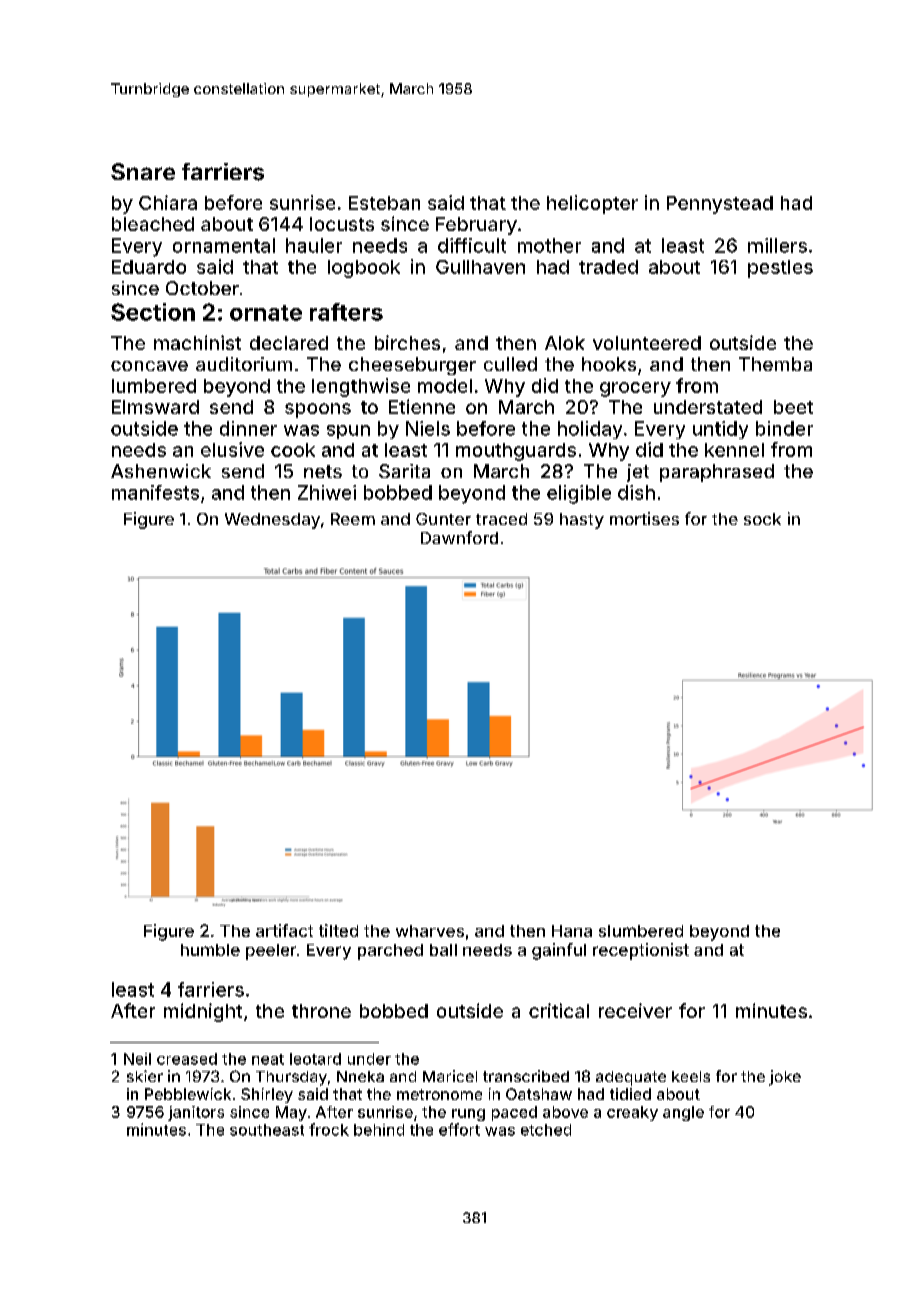 This document has width=924, height=1311. I want to click on keels, so click(691, 1076).
